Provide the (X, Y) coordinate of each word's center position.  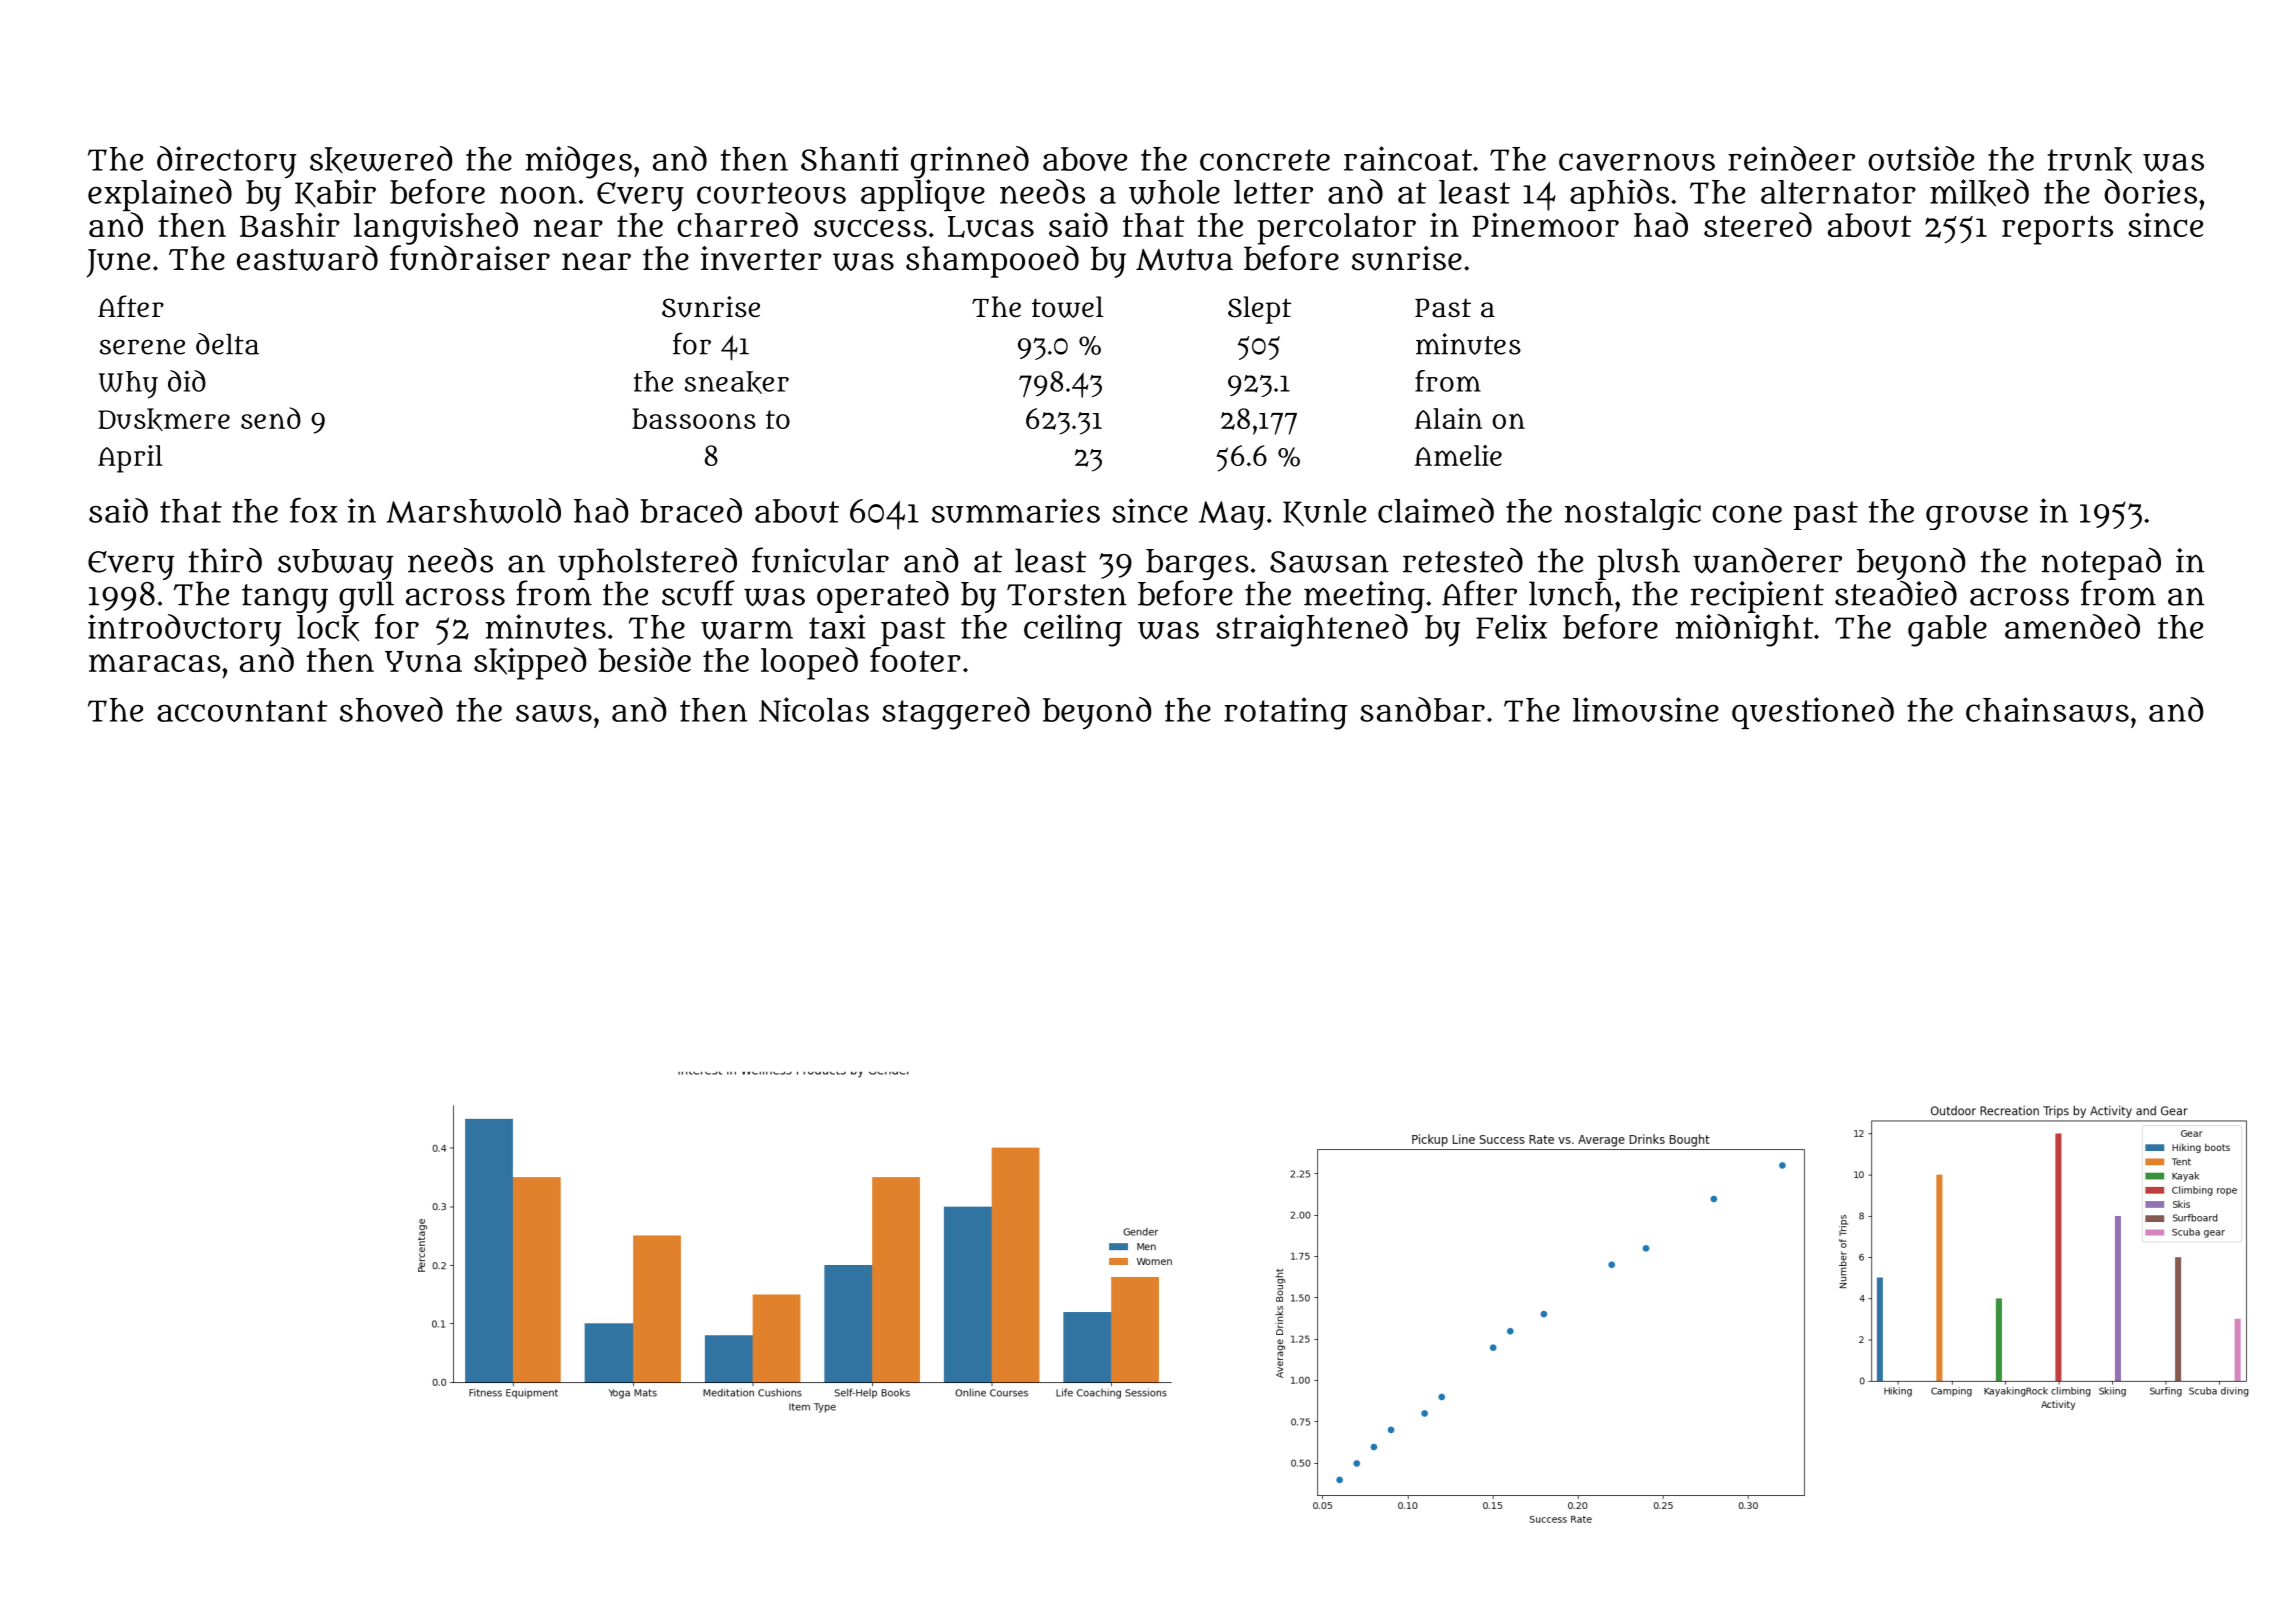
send (271, 418)
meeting (1364, 597)
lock (328, 628)
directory (226, 162)
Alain (1448, 418)
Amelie (1458, 455)
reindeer (1791, 158)
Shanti (850, 158)
